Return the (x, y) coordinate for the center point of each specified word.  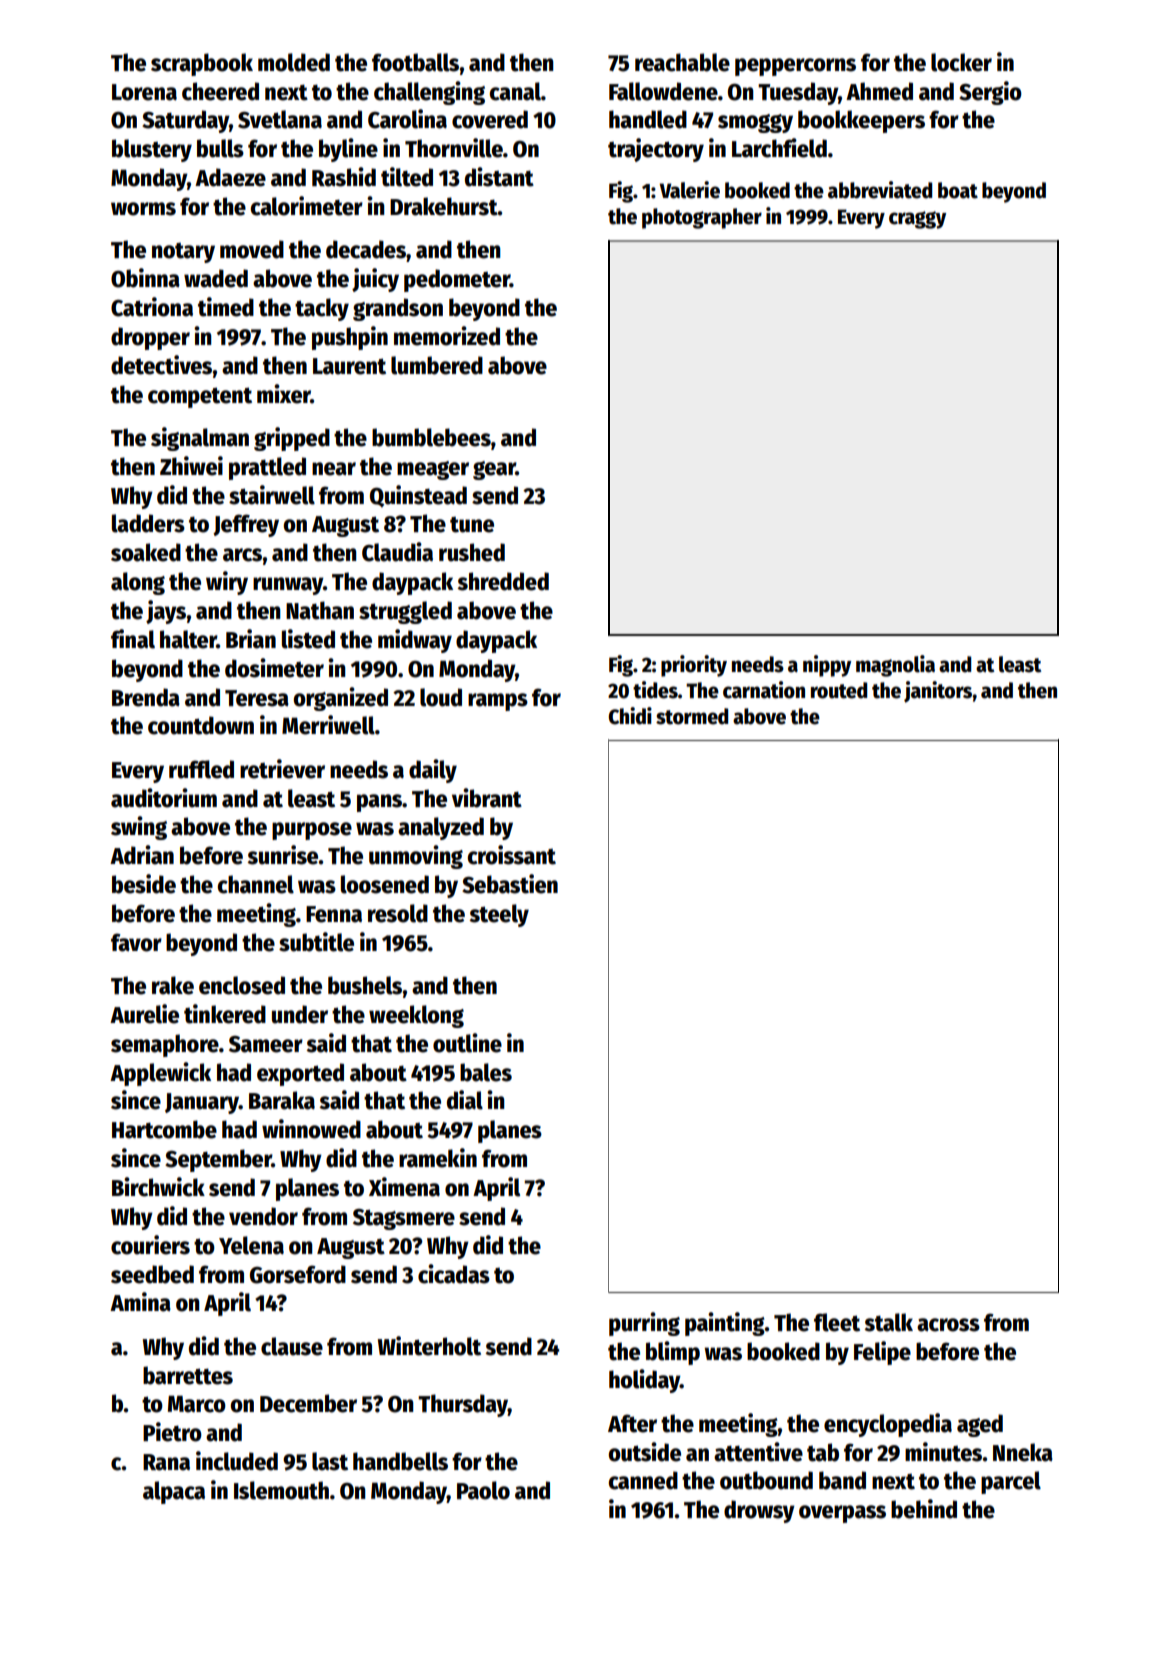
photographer (702, 218)
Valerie (689, 190)
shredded (503, 581)
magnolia (895, 666)
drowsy (759, 1511)
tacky (322, 309)
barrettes (188, 1375)
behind (924, 1509)
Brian (251, 639)
